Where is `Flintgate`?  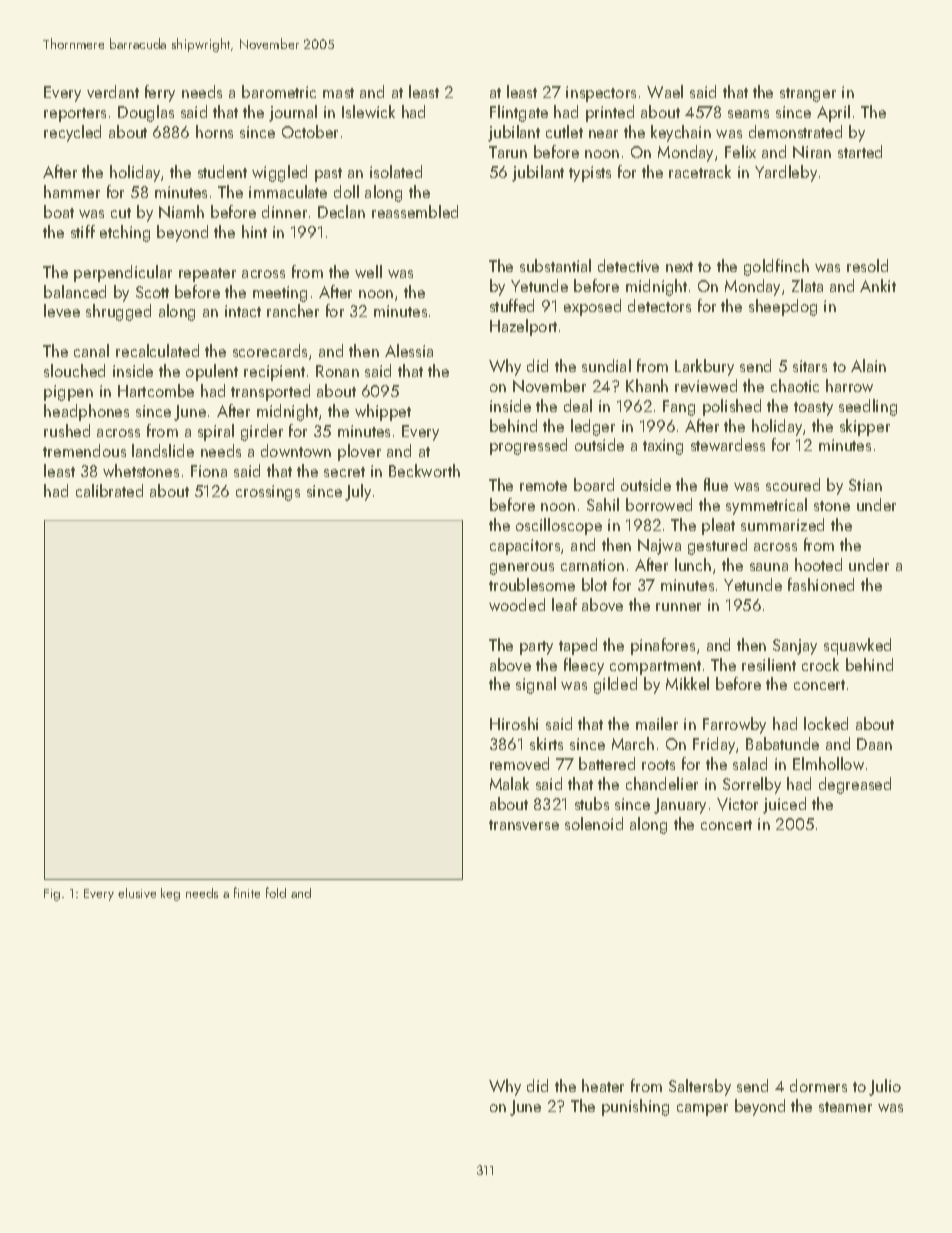 Flintgate is located at coordinates (519, 113).
